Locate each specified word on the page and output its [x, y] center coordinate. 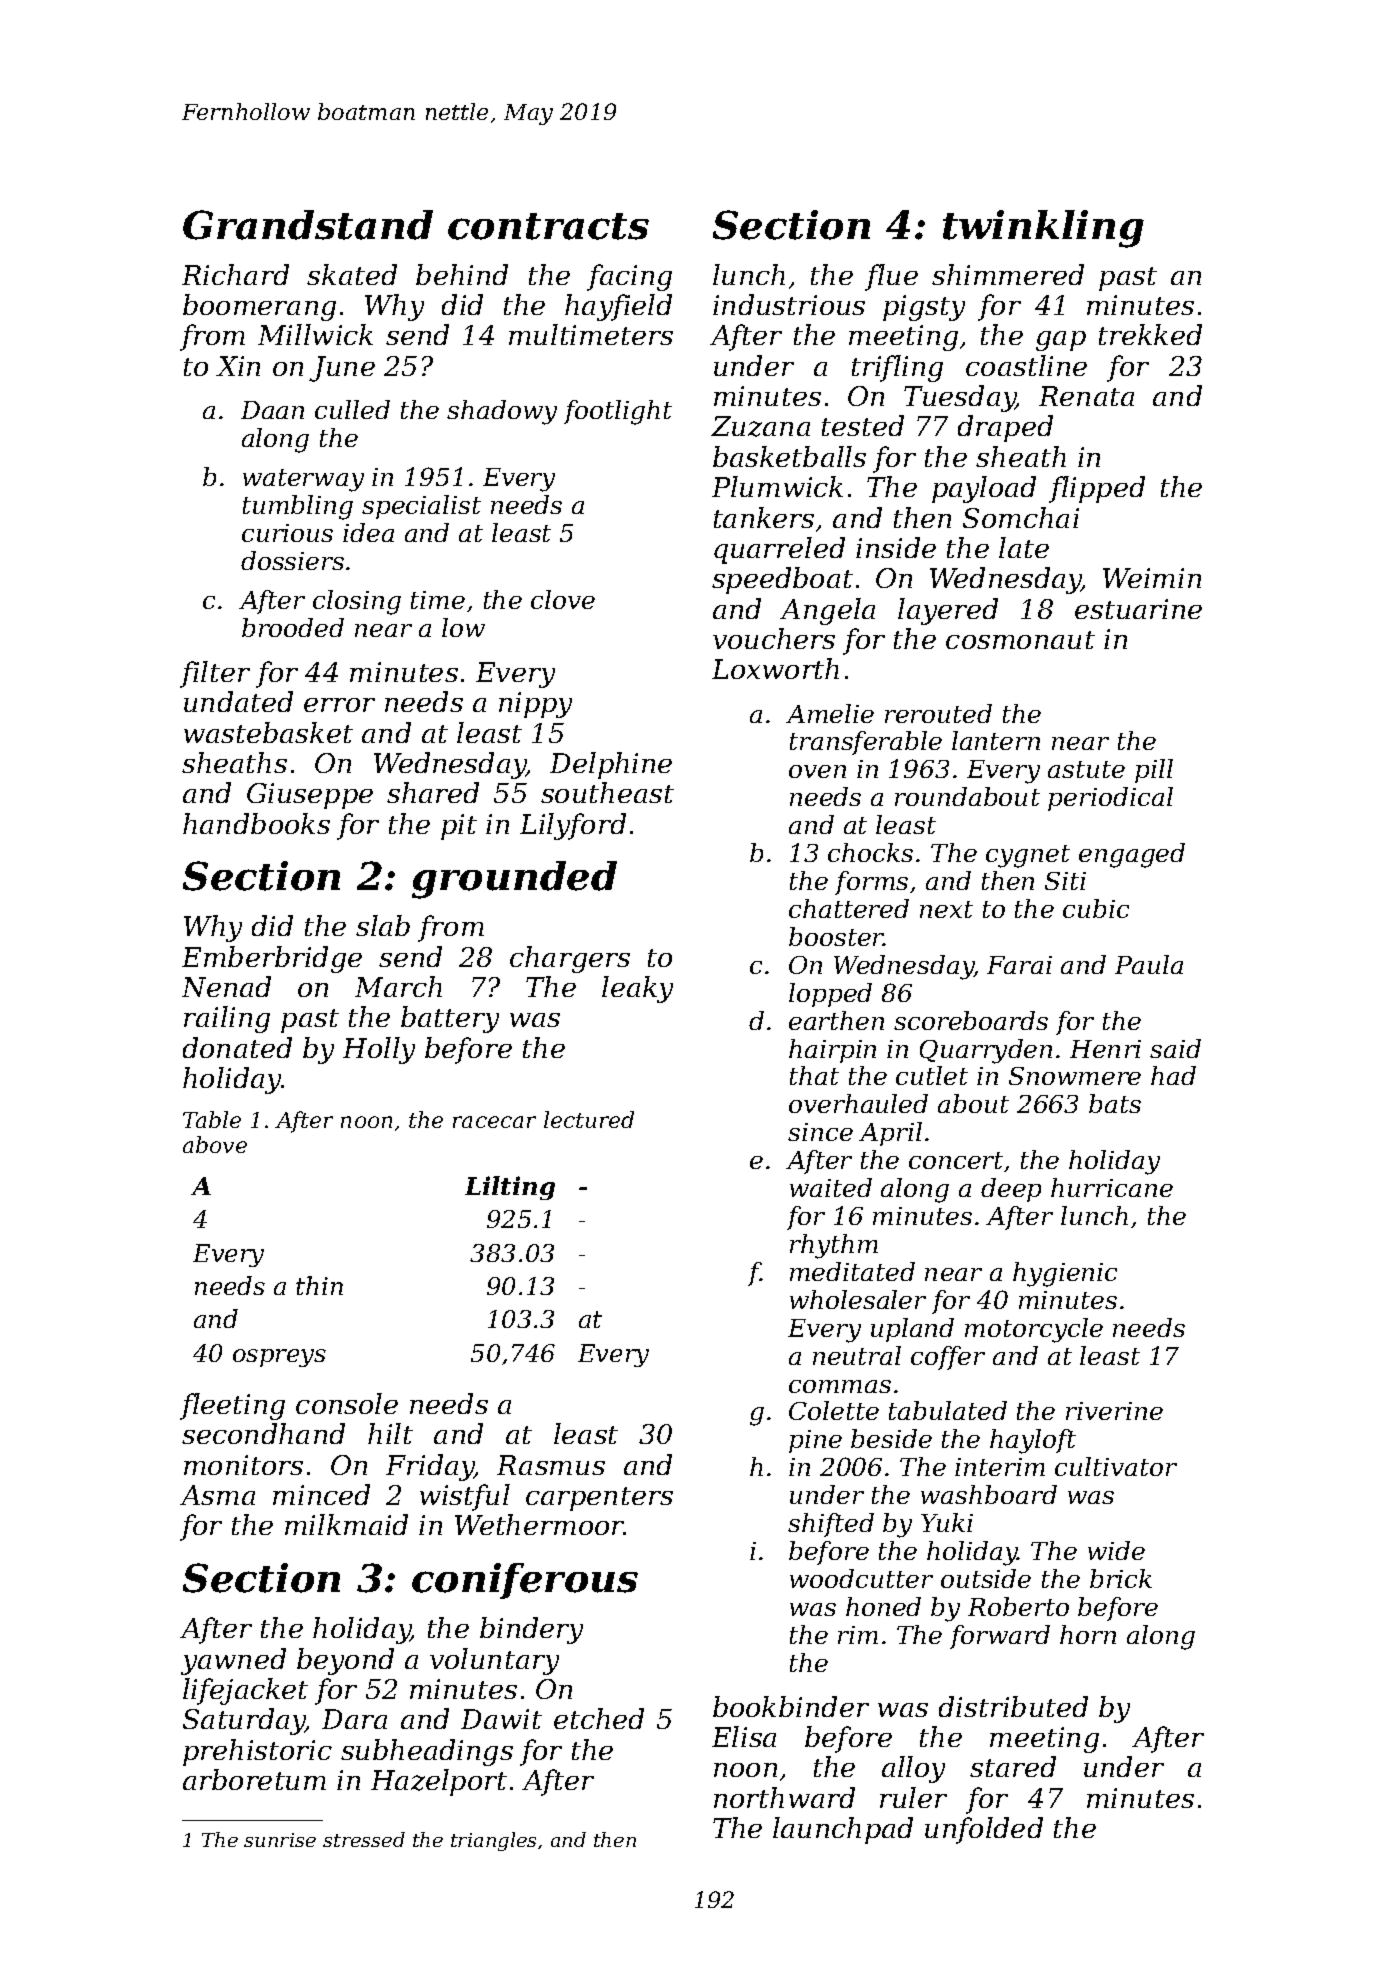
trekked [1150, 334]
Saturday [244, 1721]
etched [599, 1718]
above [215, 1144]
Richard [235, 274]
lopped [830, 995]
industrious [789, 304]
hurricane [1112, 1187]
